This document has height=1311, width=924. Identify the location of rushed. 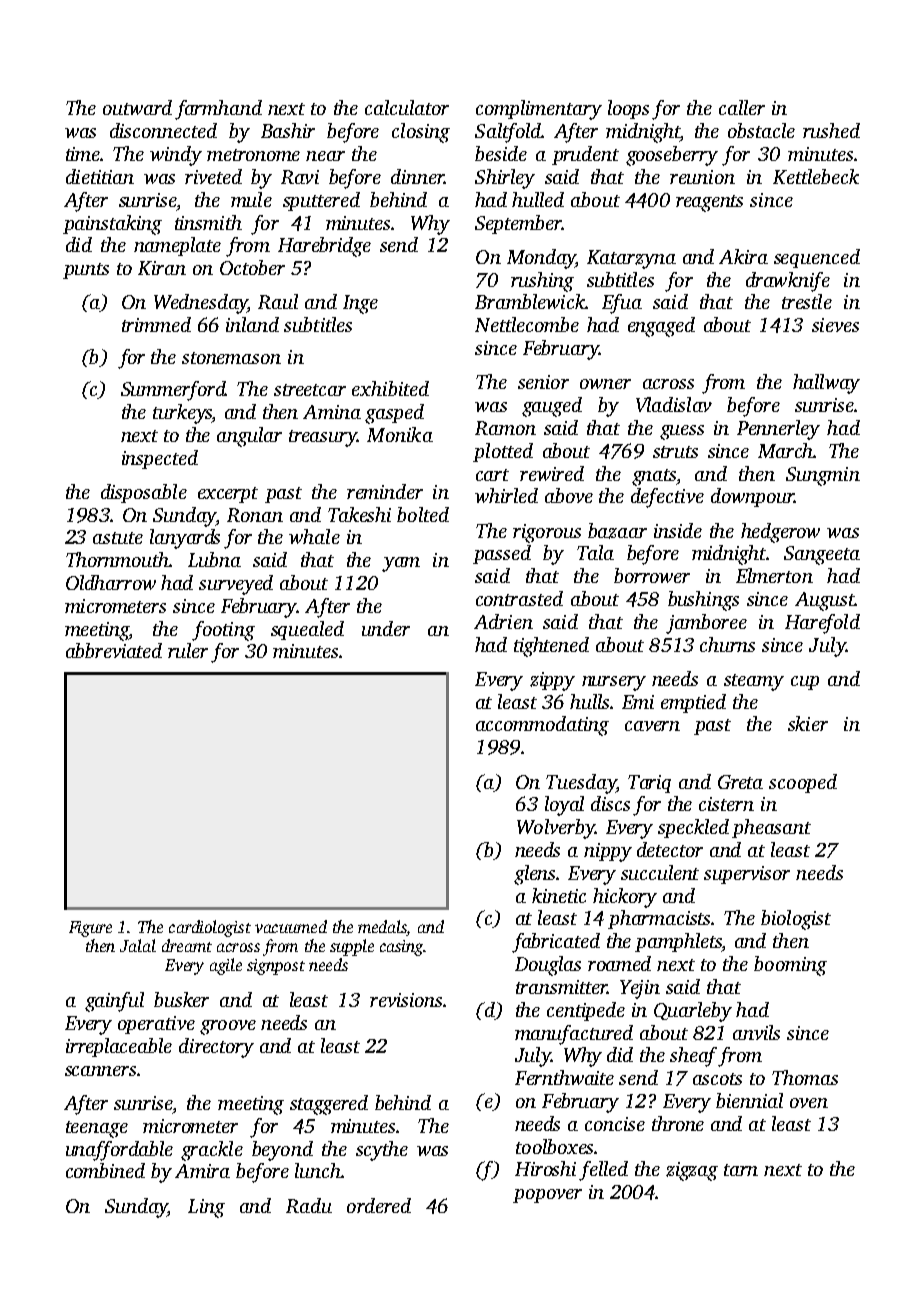
(831, 130).
